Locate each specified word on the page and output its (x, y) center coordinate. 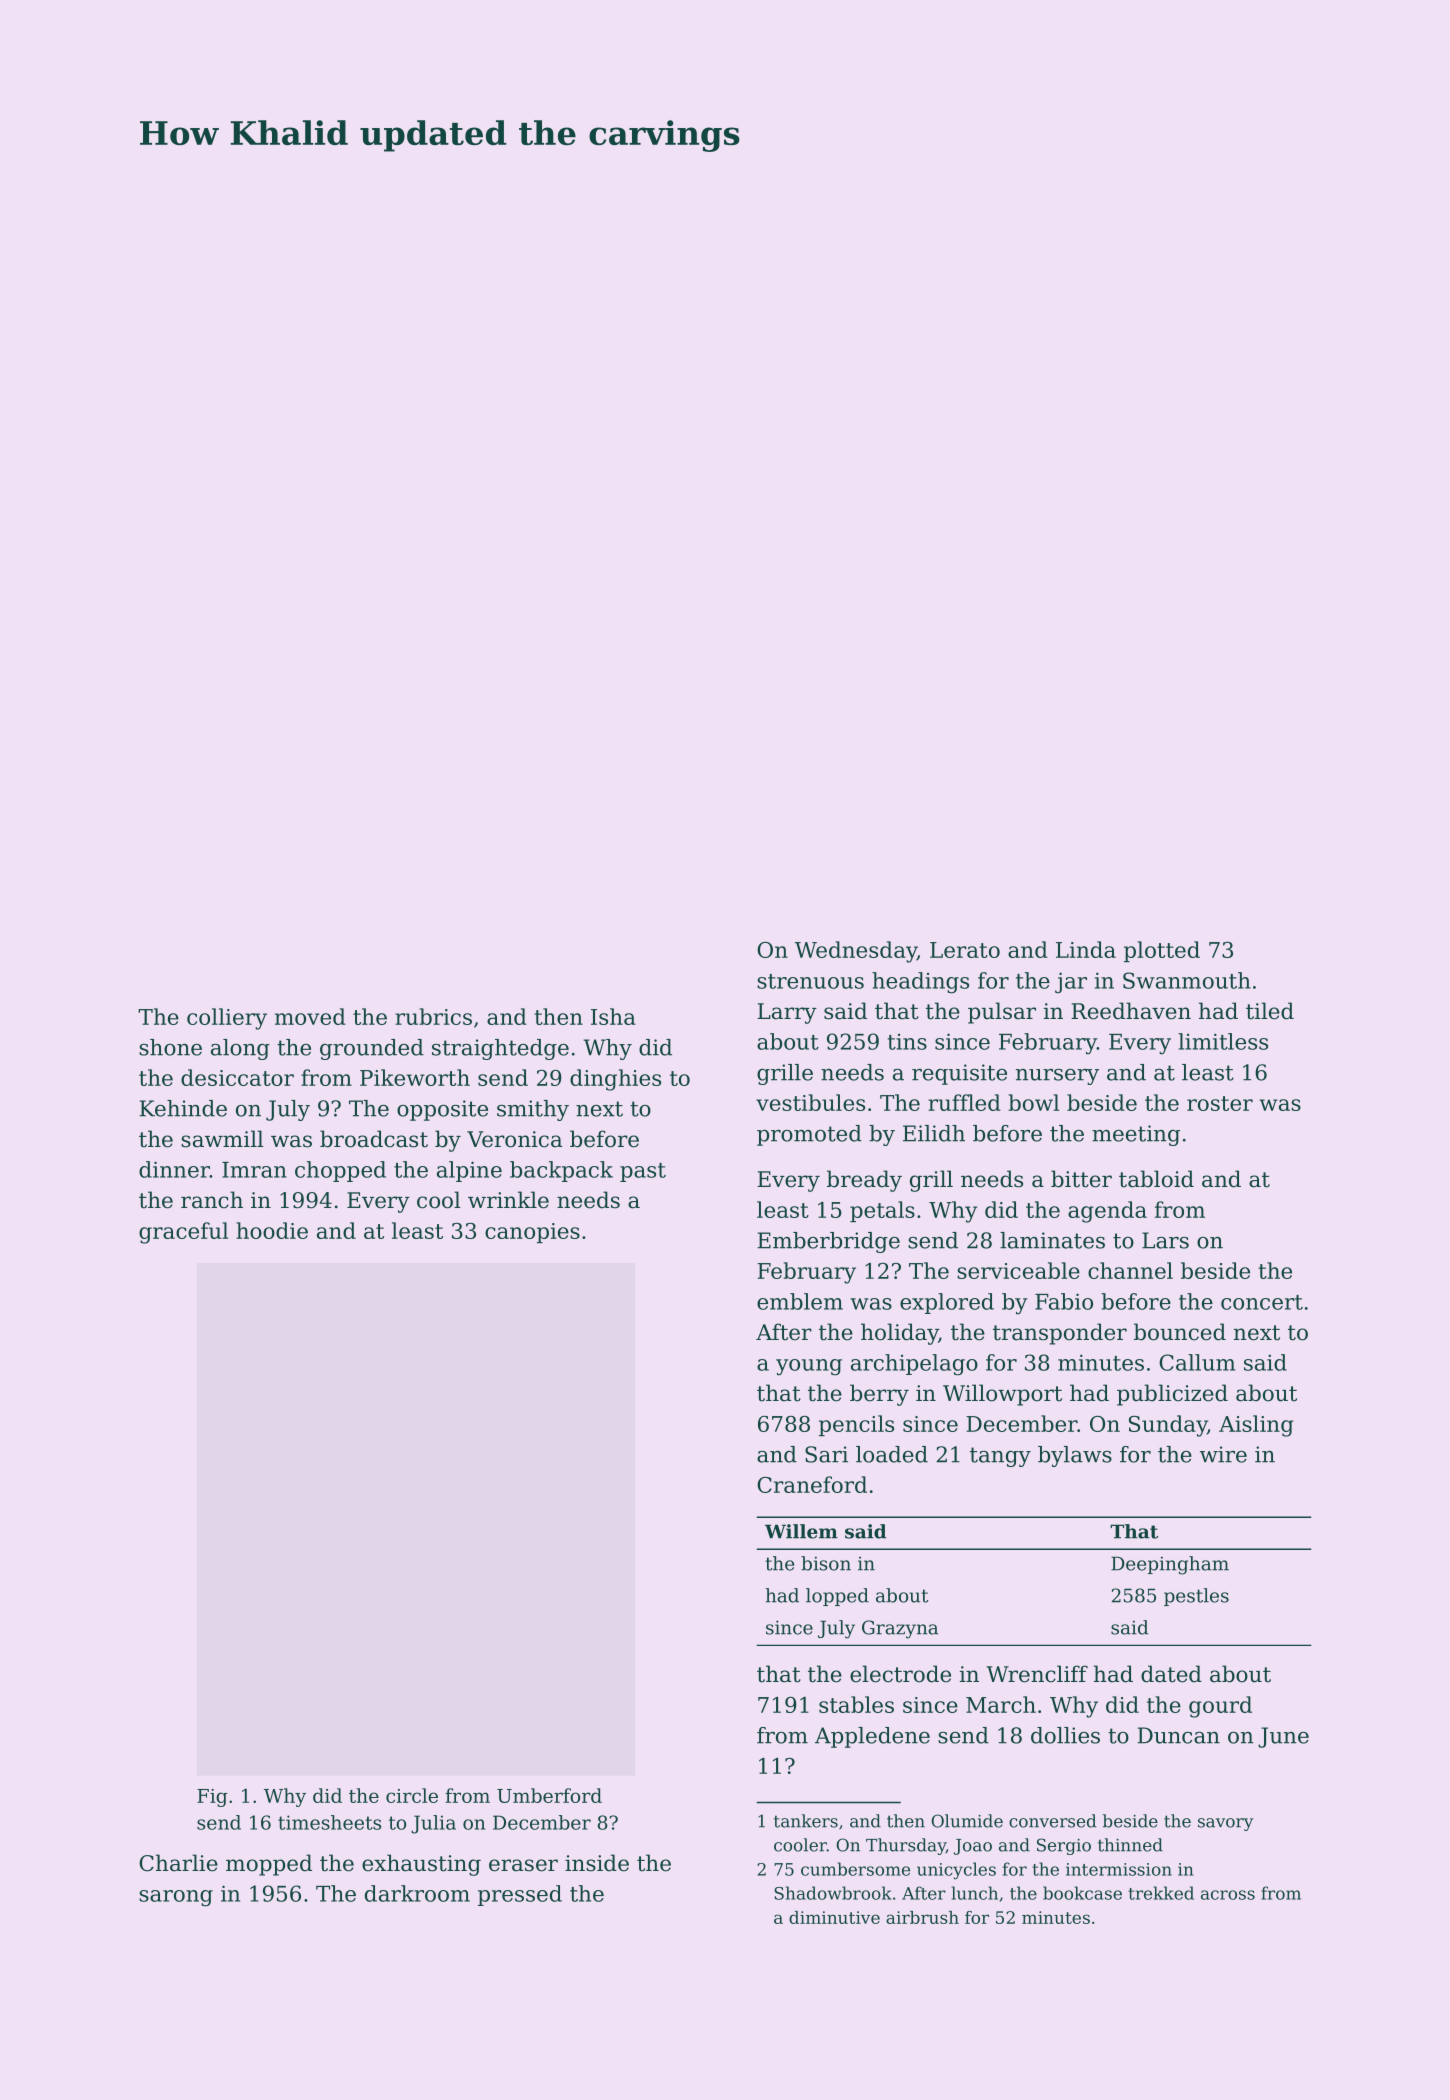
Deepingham (1170, 1565)
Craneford (812, 1484)
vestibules (810, 1102)
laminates (1052, 1240)
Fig (212, 1798)
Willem (801, 1531)
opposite (442, 1110)
